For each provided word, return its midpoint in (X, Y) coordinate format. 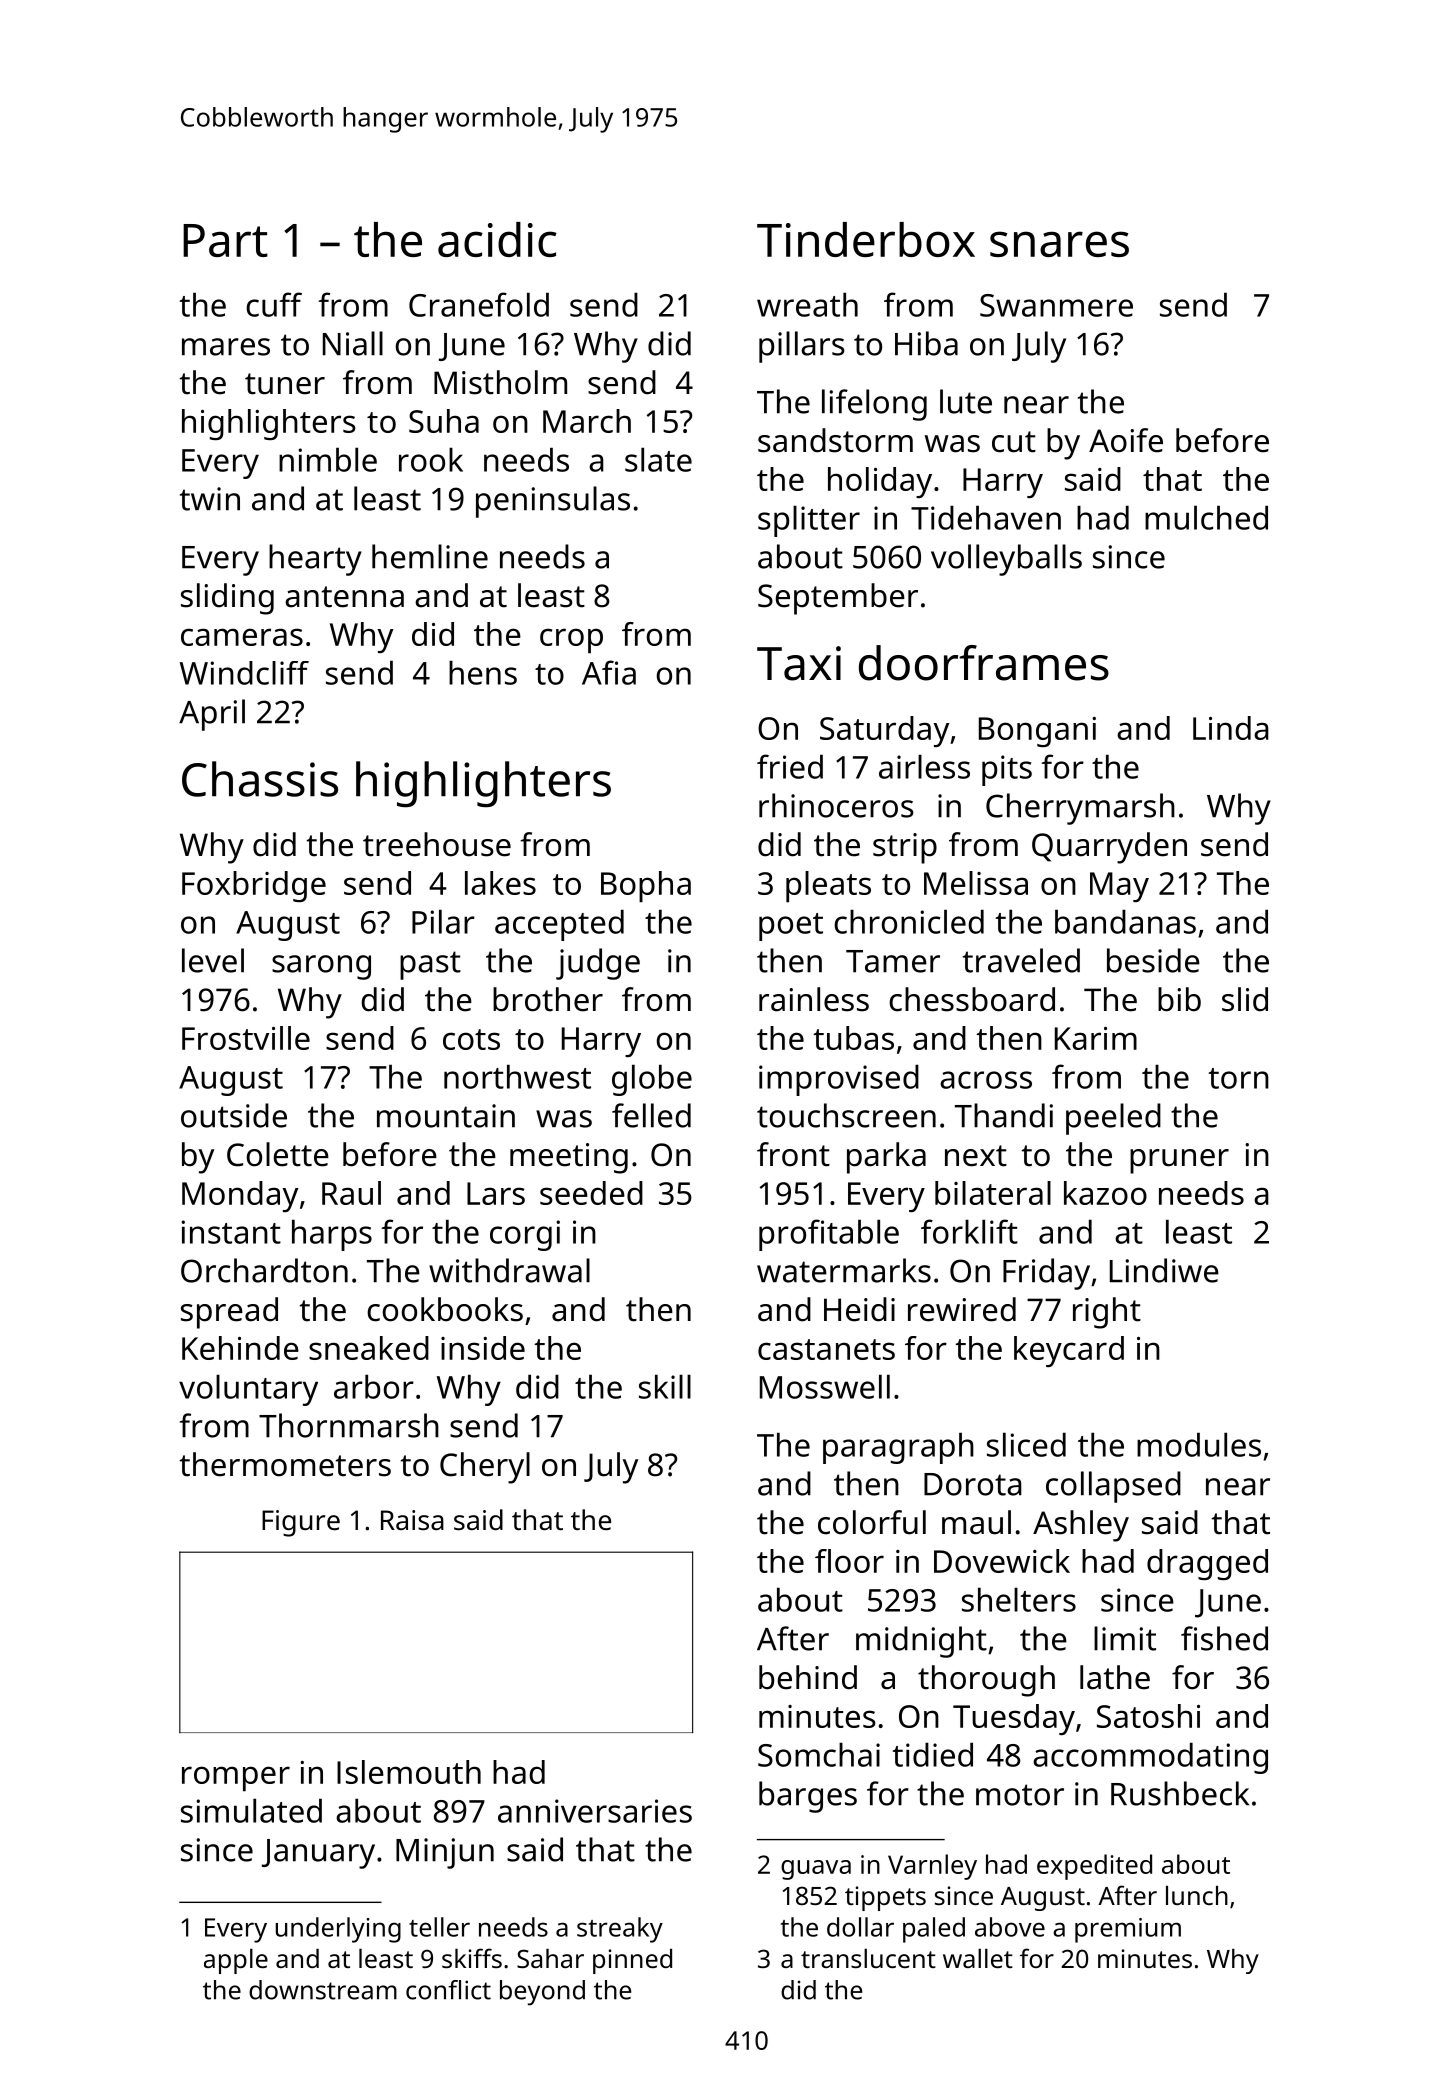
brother (548, 999)
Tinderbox (866, 239)
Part (225, 240)
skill (665, 1386)
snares (1059, 244)
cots (471, 1039)
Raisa (412, 1520)
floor (849, 1561)
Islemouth (409, 1772)
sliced (1026, 1444)
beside (1153, 960)
